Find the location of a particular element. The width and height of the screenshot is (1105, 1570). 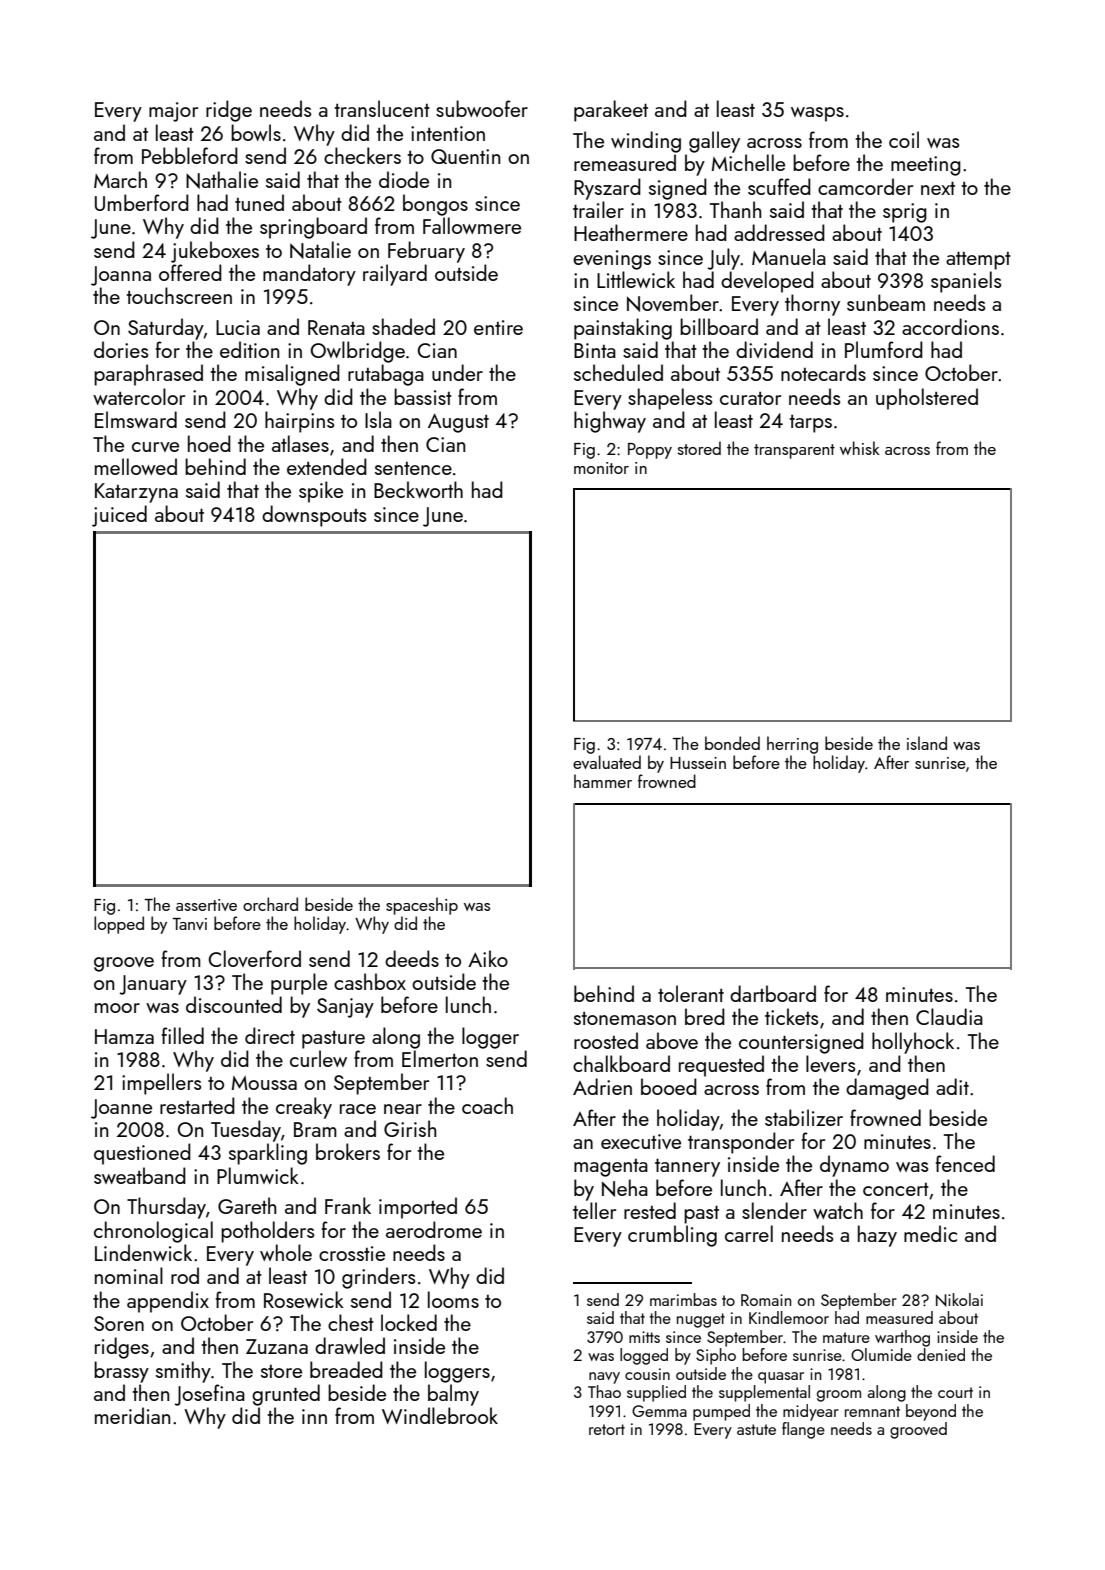

downspouts is located at coordinates (314, 516).
